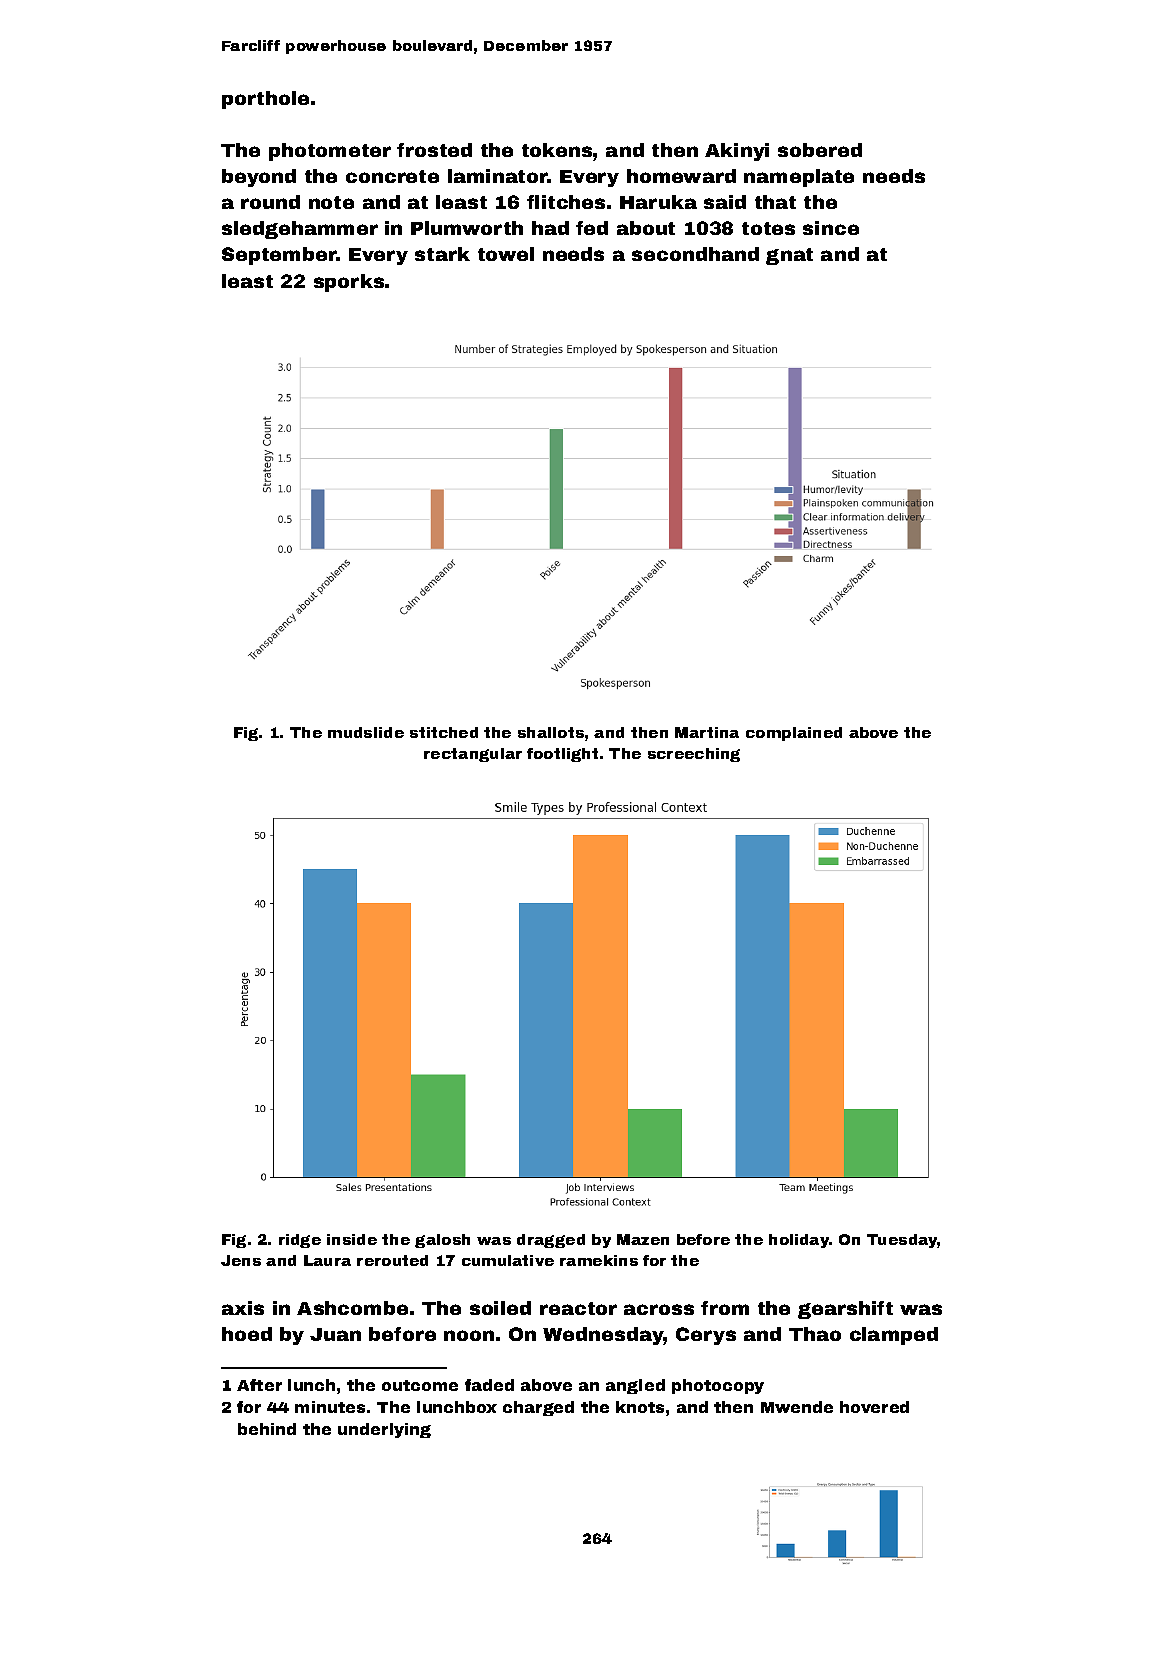 This screenshot has width=1165, height=1654. I want to click on Akinyi, so click(737, 152).
